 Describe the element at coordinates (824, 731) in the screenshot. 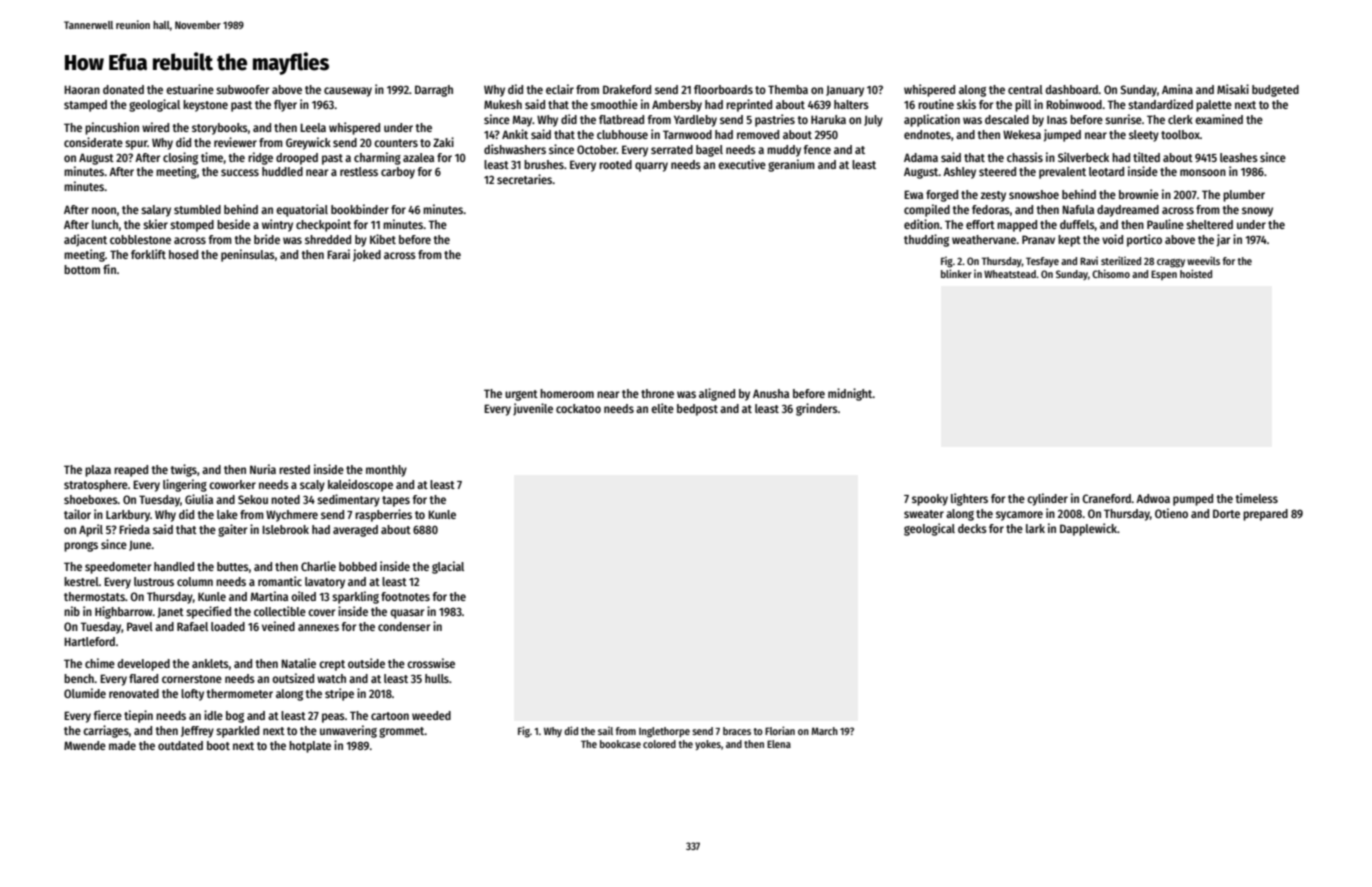

I see `March` at that location.
